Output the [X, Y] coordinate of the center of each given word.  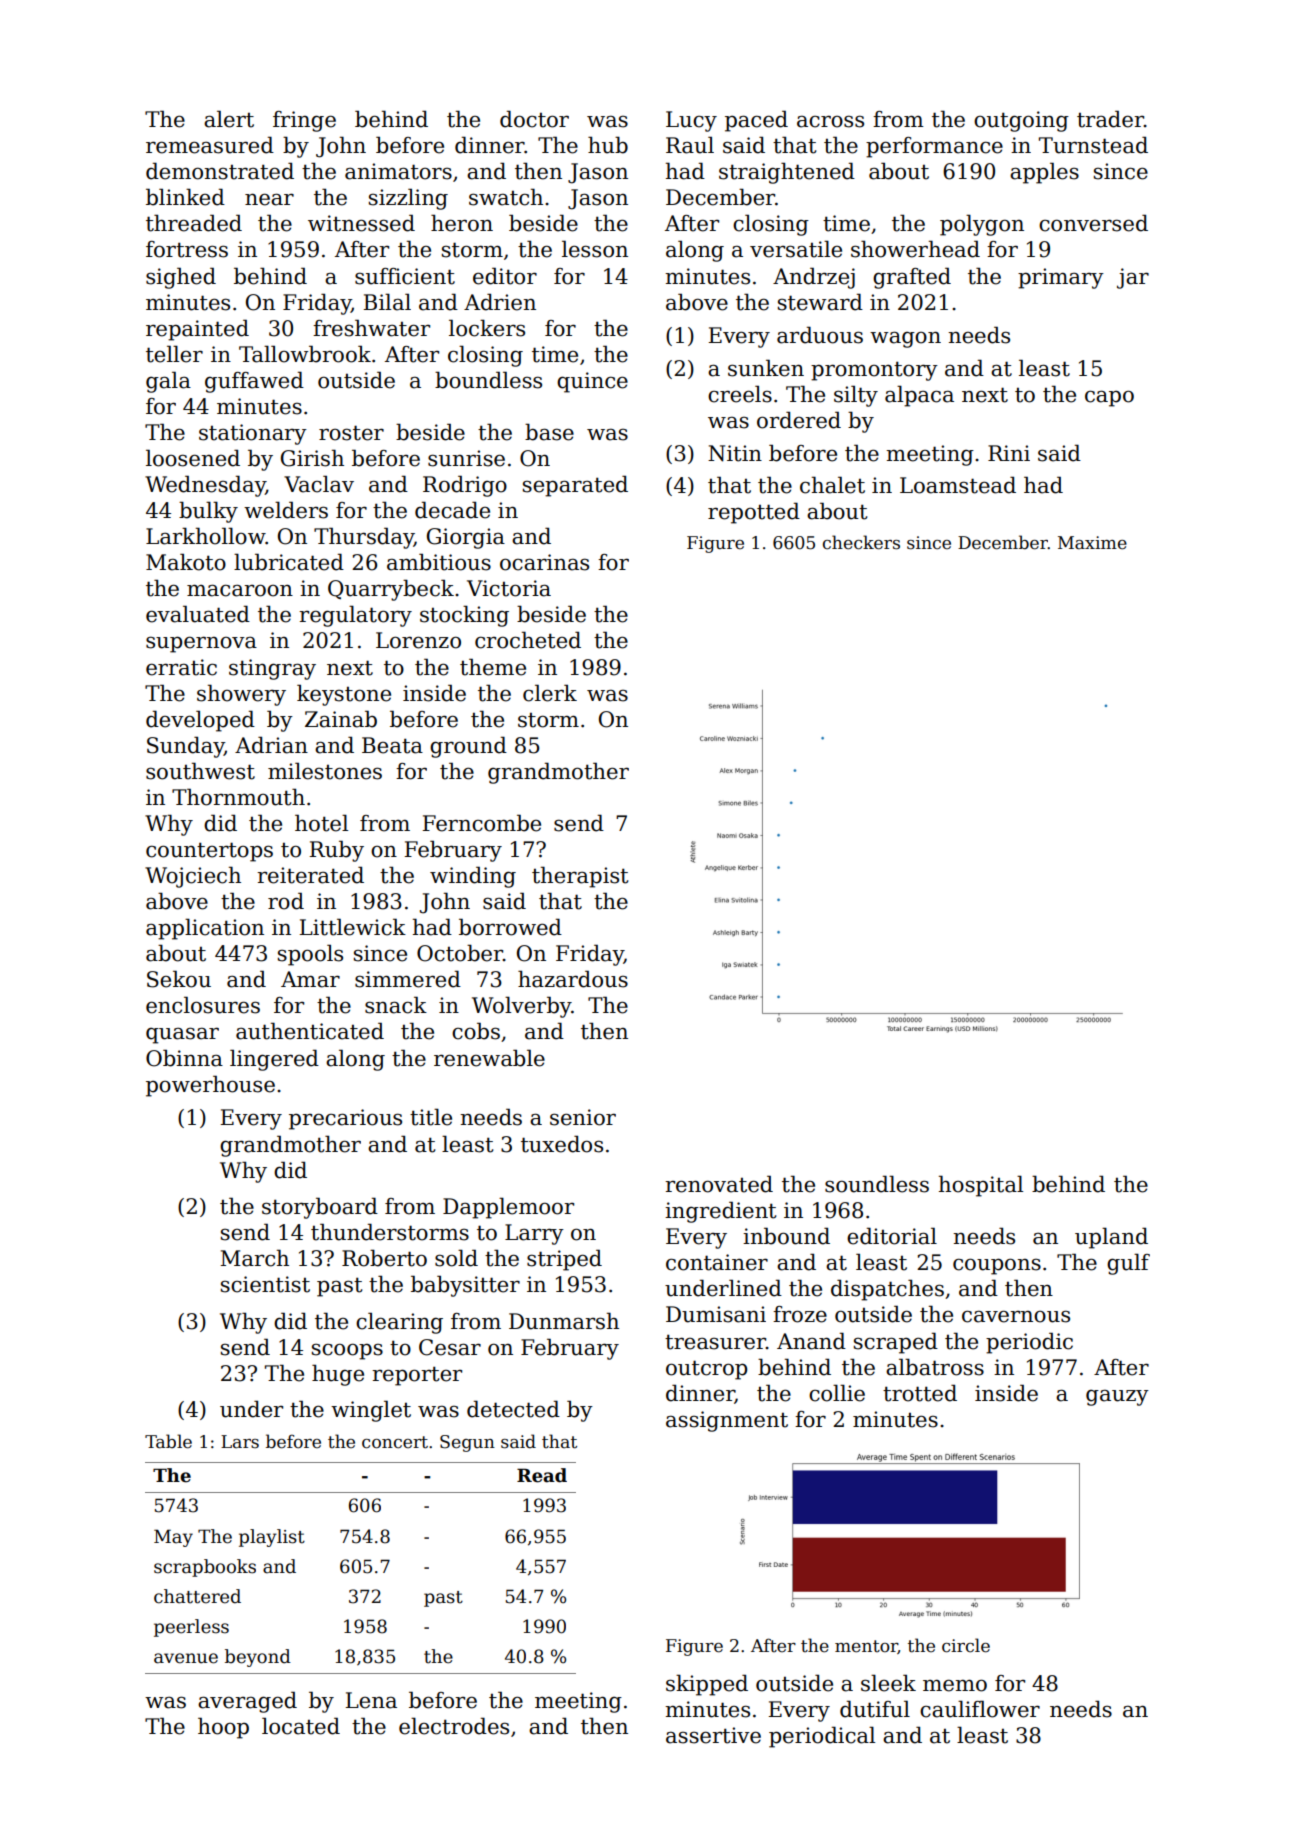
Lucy [691, 121]
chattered [197, 1596]
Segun [467, 1443]
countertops [209, 852]
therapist [580, 877]
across [830, 121]
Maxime [1092, 543]
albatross [935, 1367]
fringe [304, 121]
